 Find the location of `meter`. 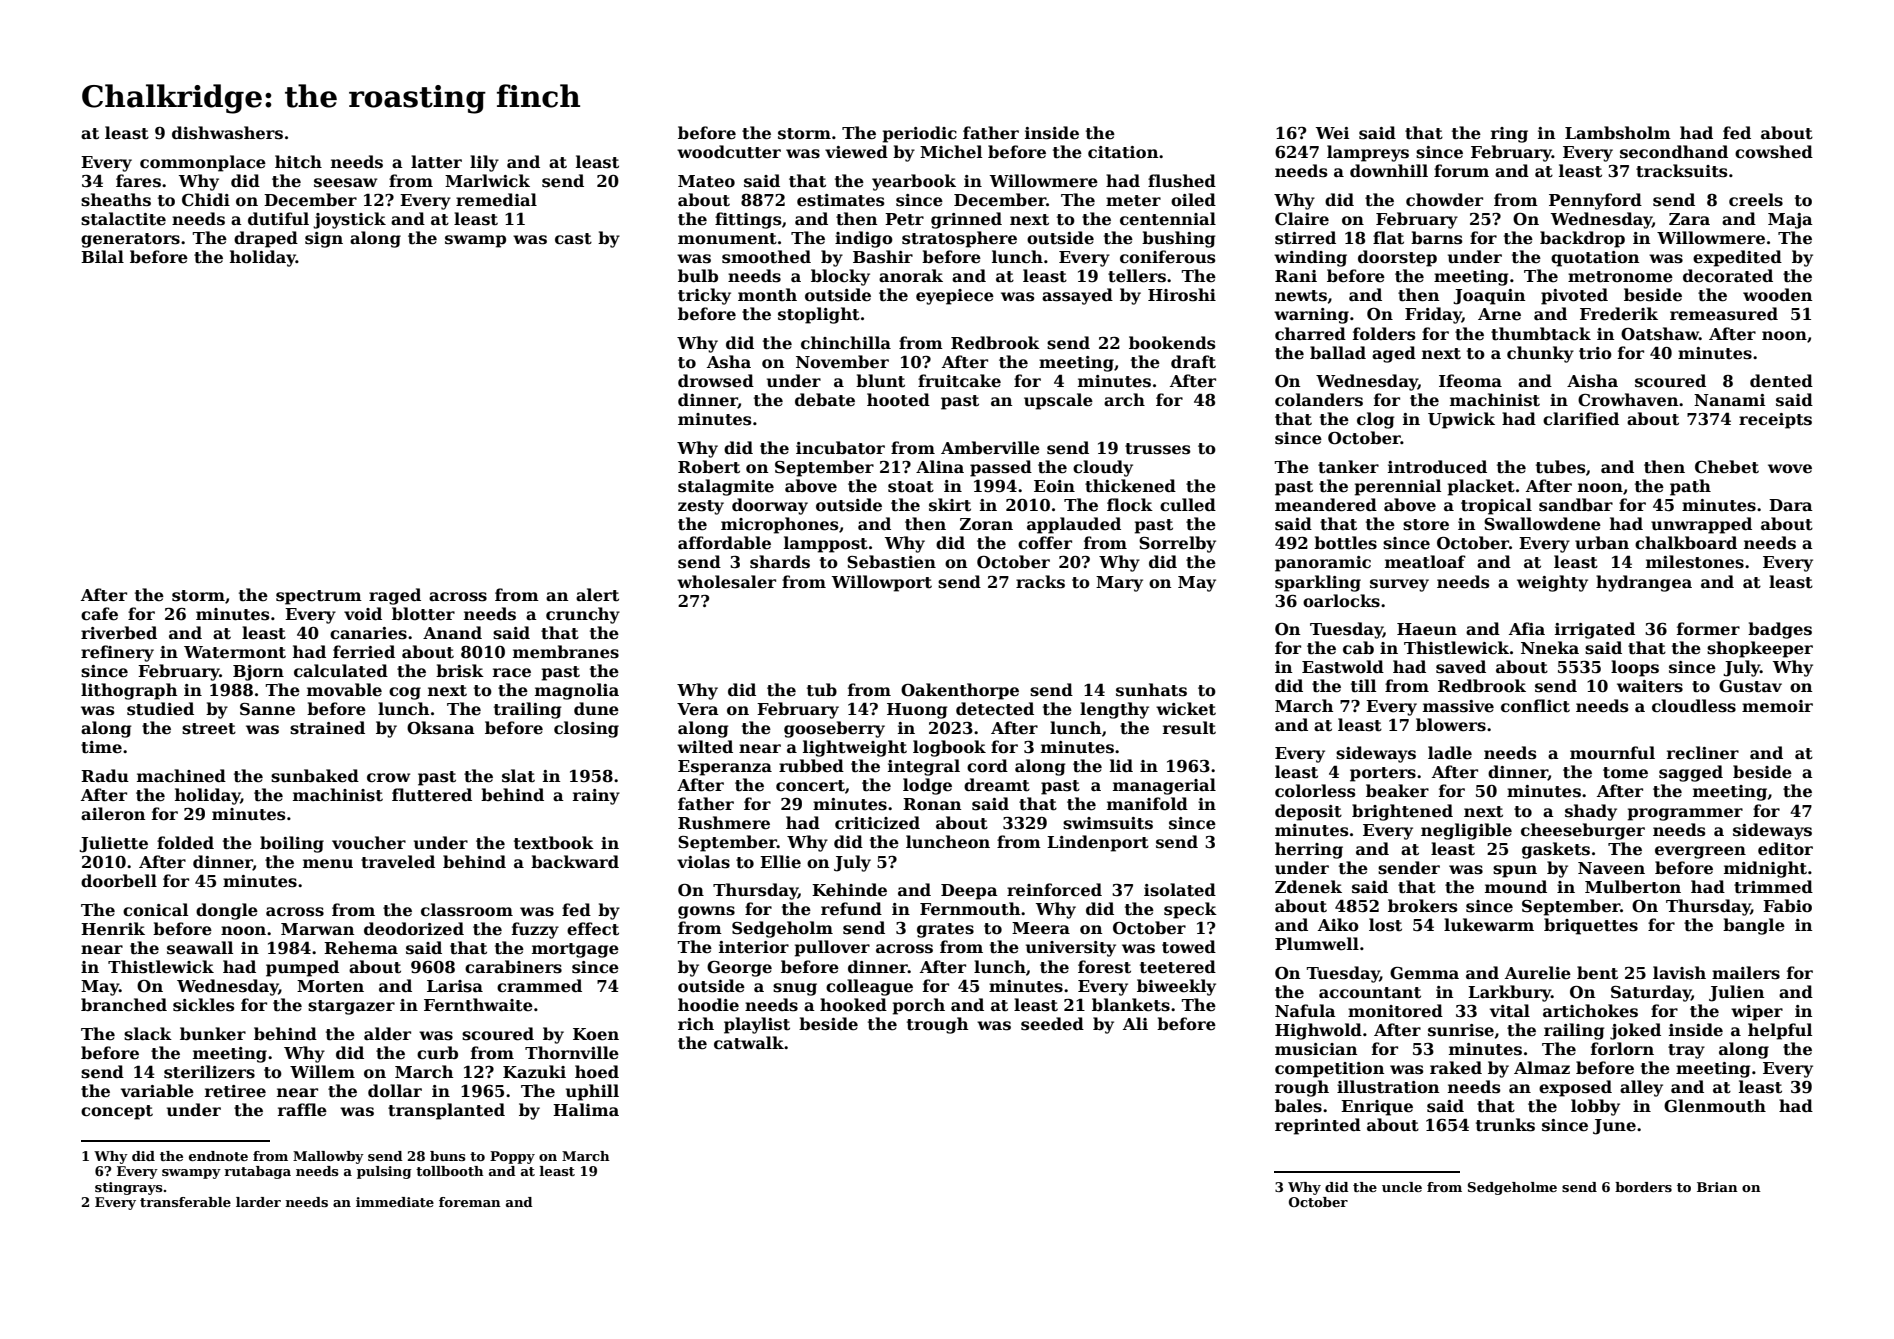

meter is located at coordinates (1133, 201).
